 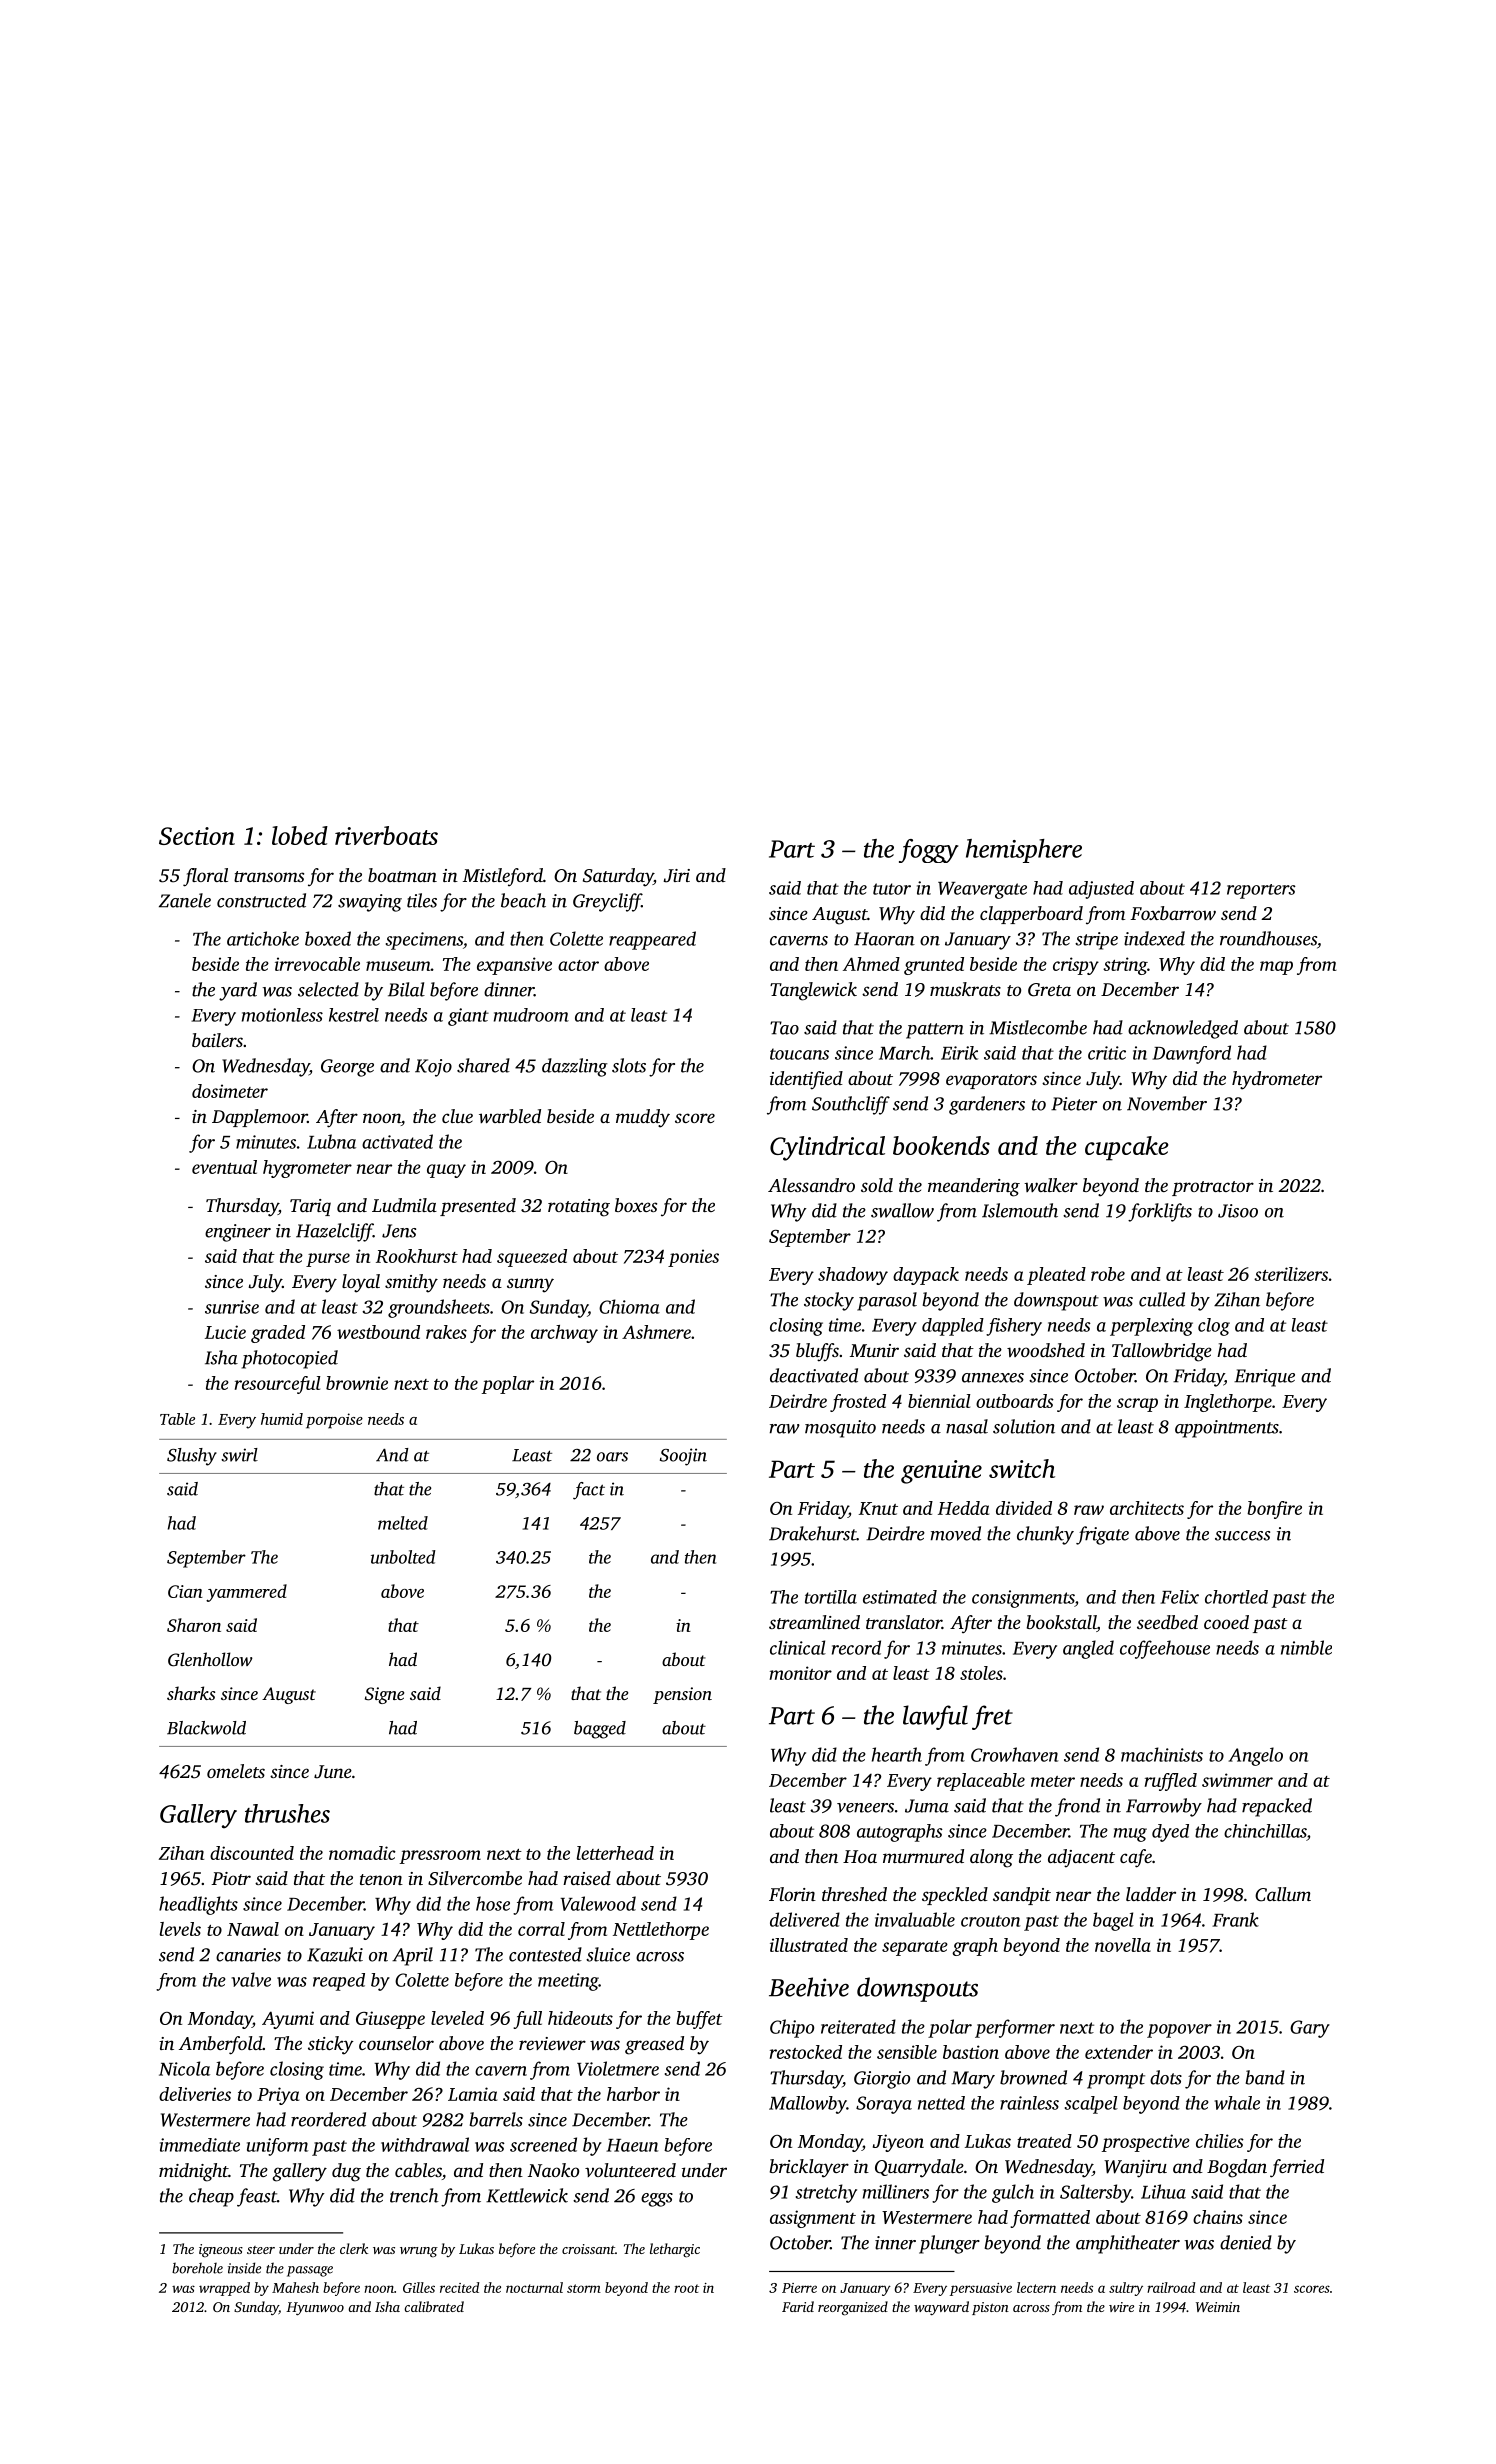 I want to click on oars, so click(x=612, y=1457).
